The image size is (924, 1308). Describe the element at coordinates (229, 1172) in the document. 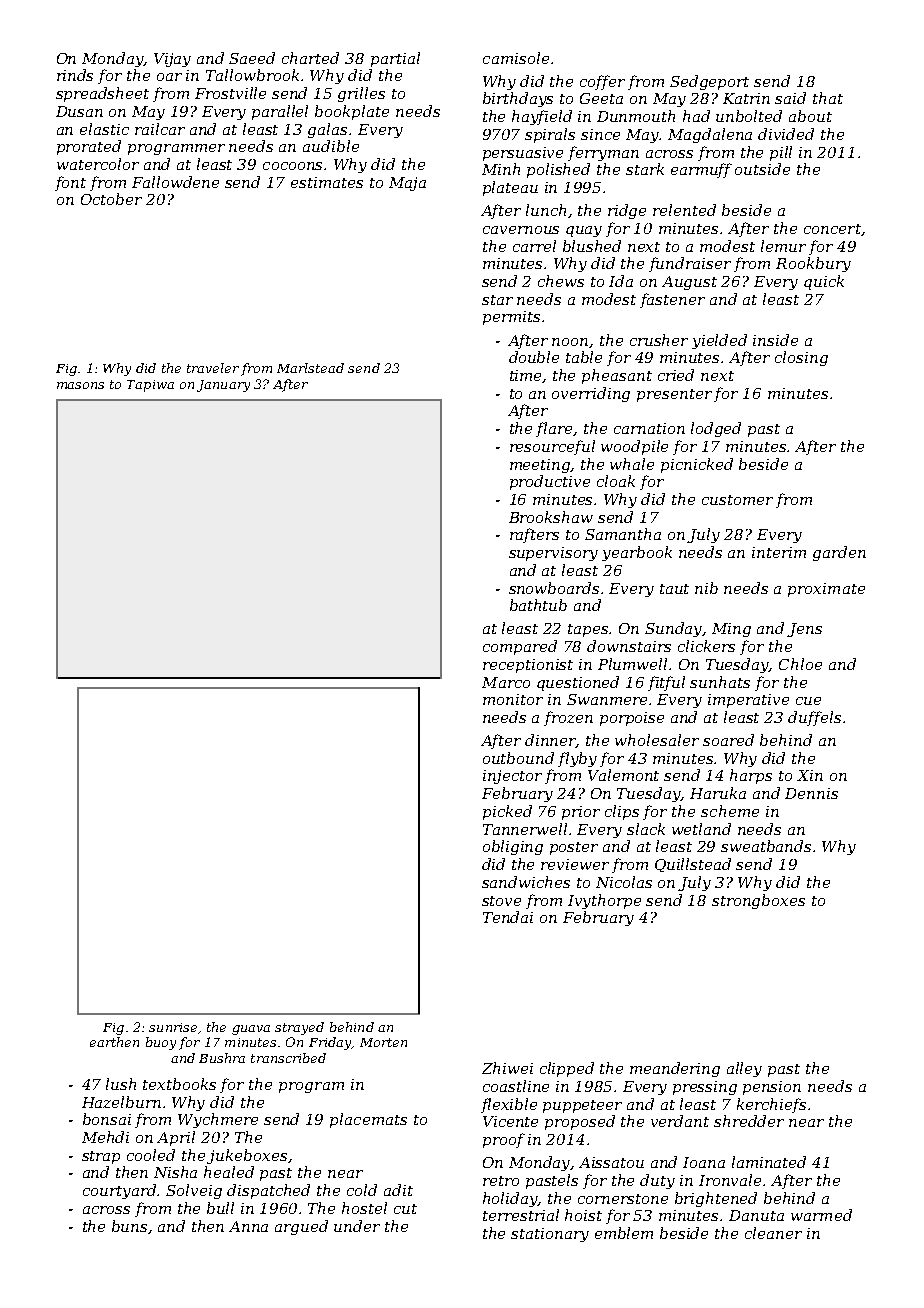

I see `healed` at that location.
